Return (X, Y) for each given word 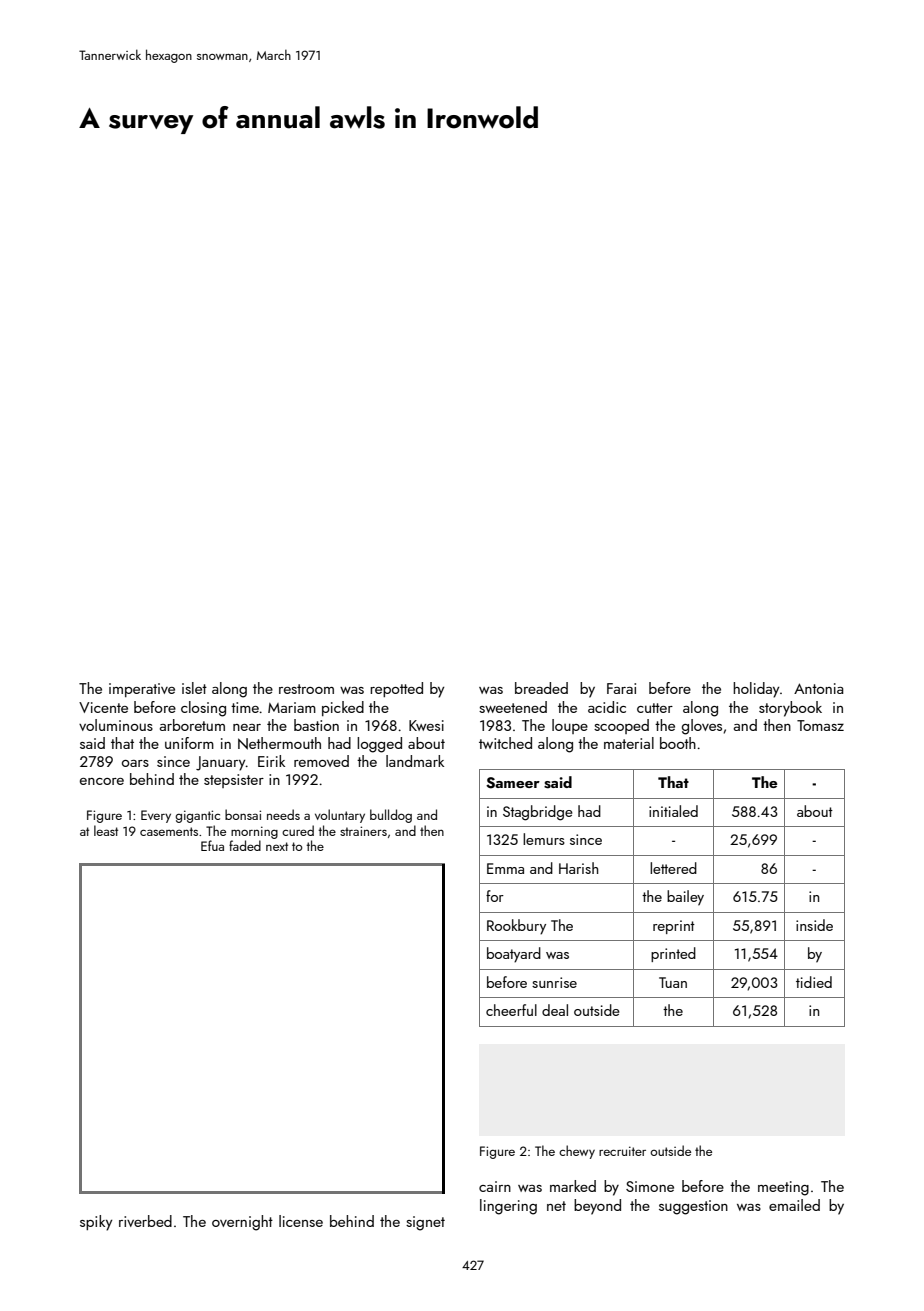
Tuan (673, 982)
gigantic (197, 816)
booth (678, 743)
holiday (756, 690)
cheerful (511, 1010)
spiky (96, 1223)
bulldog (391, 816)
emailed (794, 1205)
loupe (570, 726)
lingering (508, 1207)
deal (555, 1010)
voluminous (116, 725)
